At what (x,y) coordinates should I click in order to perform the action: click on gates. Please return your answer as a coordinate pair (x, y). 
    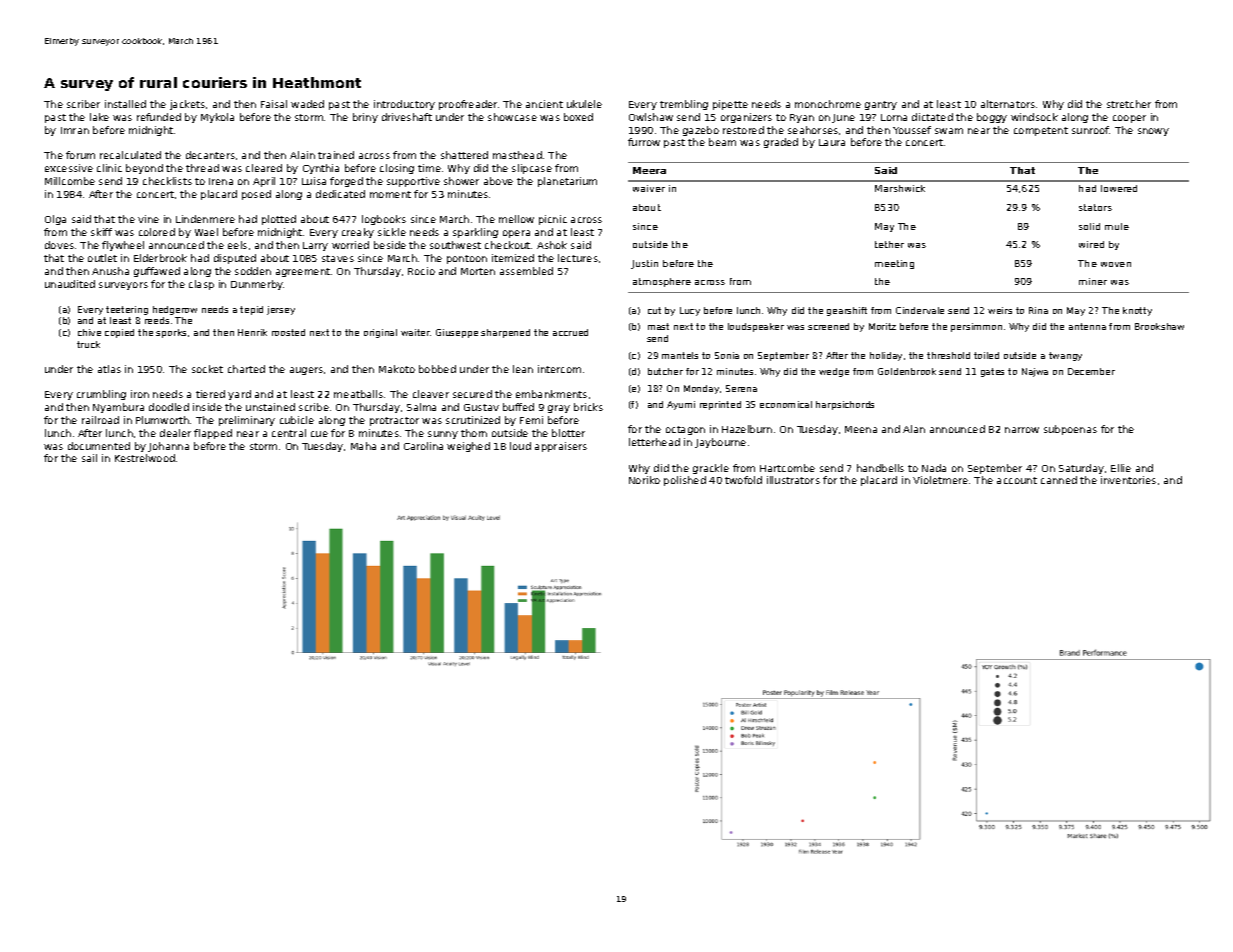
    Looking at the image, I should click on (992, 372).
